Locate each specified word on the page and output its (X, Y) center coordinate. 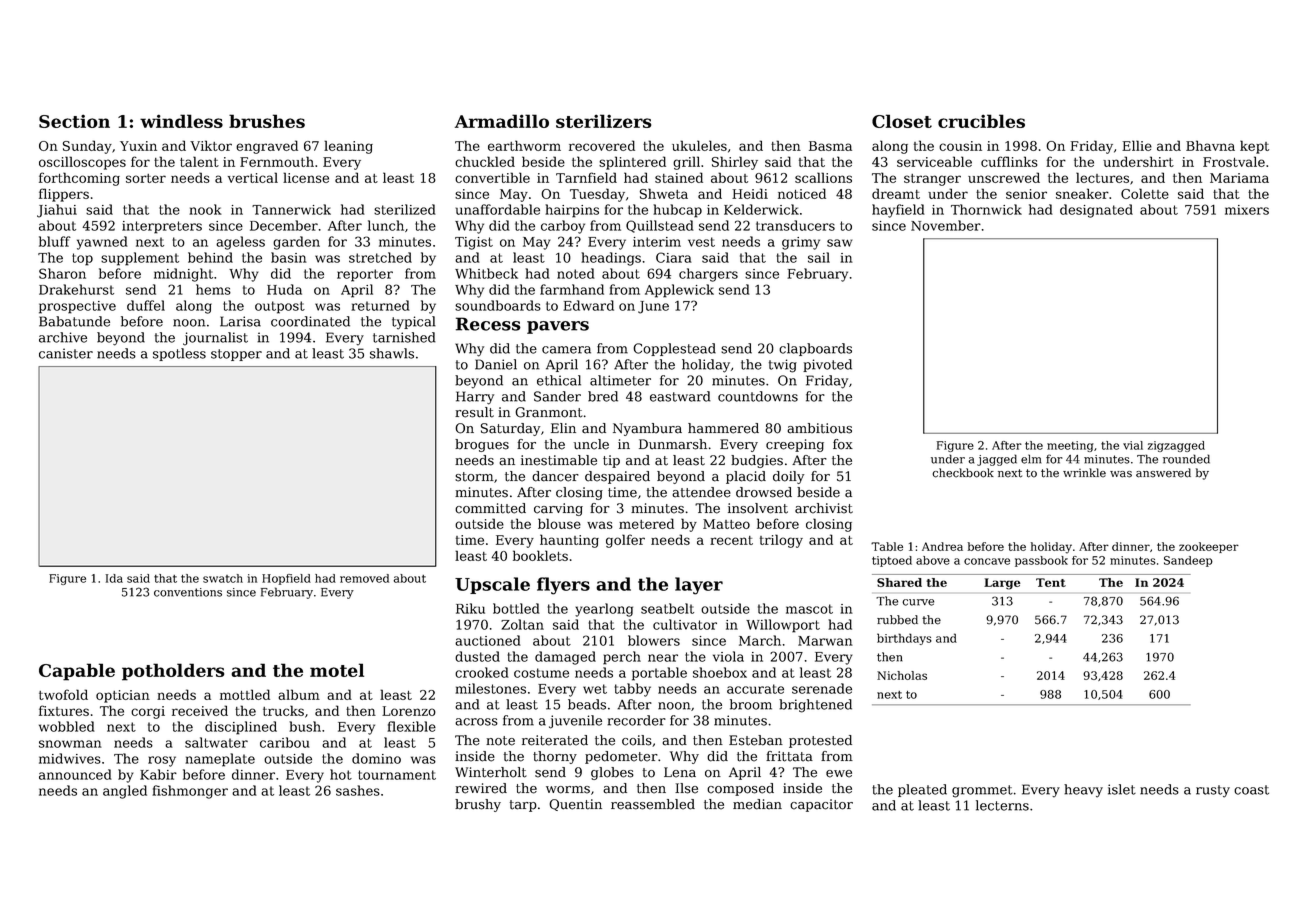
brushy (478, 805)
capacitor (821, 805)
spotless (179, 354)
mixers (1247, 210)
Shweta (664, 193)
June (653, 307)
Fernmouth (277, 161)
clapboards (815, 349)
